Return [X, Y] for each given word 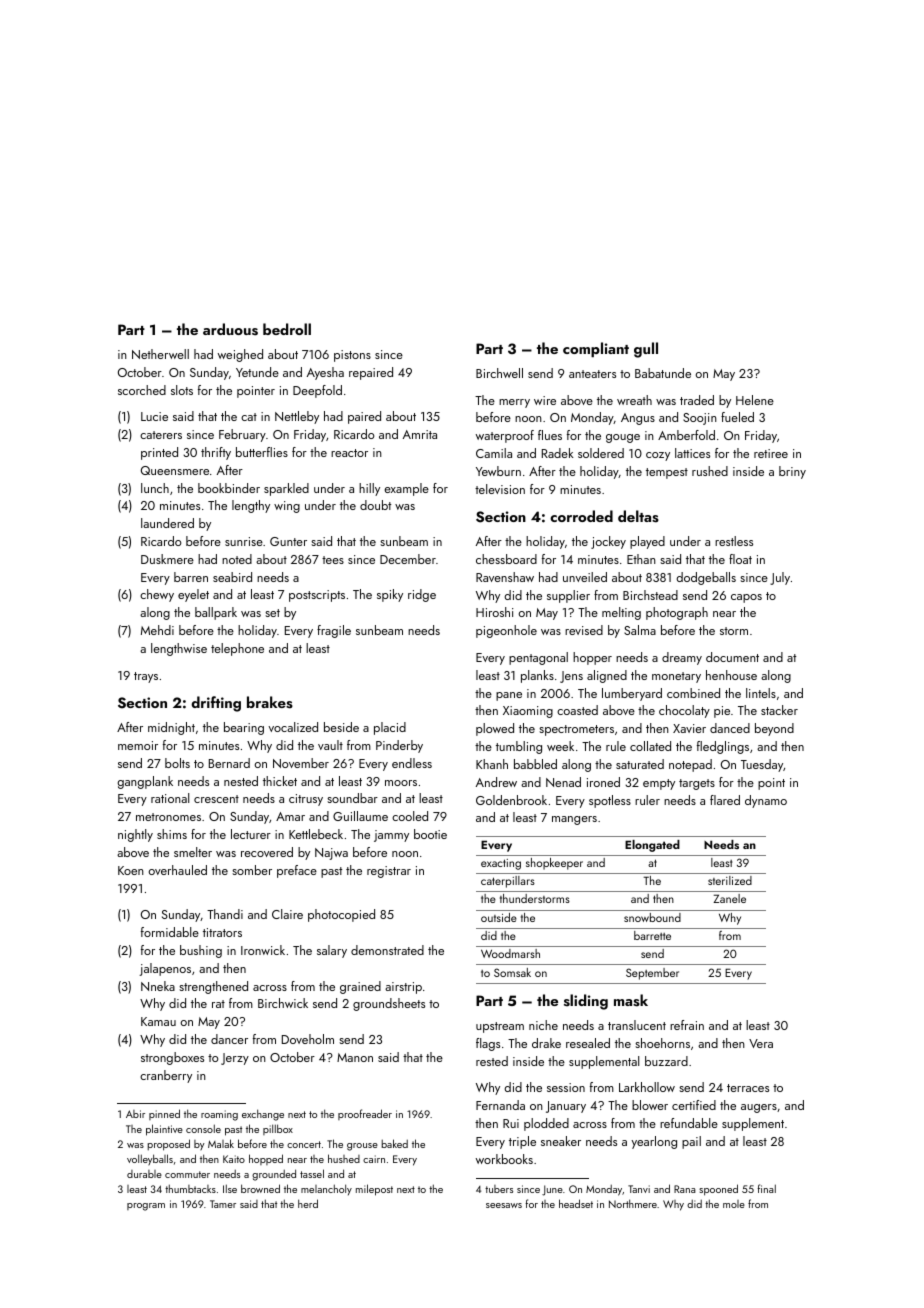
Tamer [223, 1204]
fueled [737, 417]
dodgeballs [706, 578]
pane [509, 696]
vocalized [293, 727]
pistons [352, 356]
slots [182, 390]
